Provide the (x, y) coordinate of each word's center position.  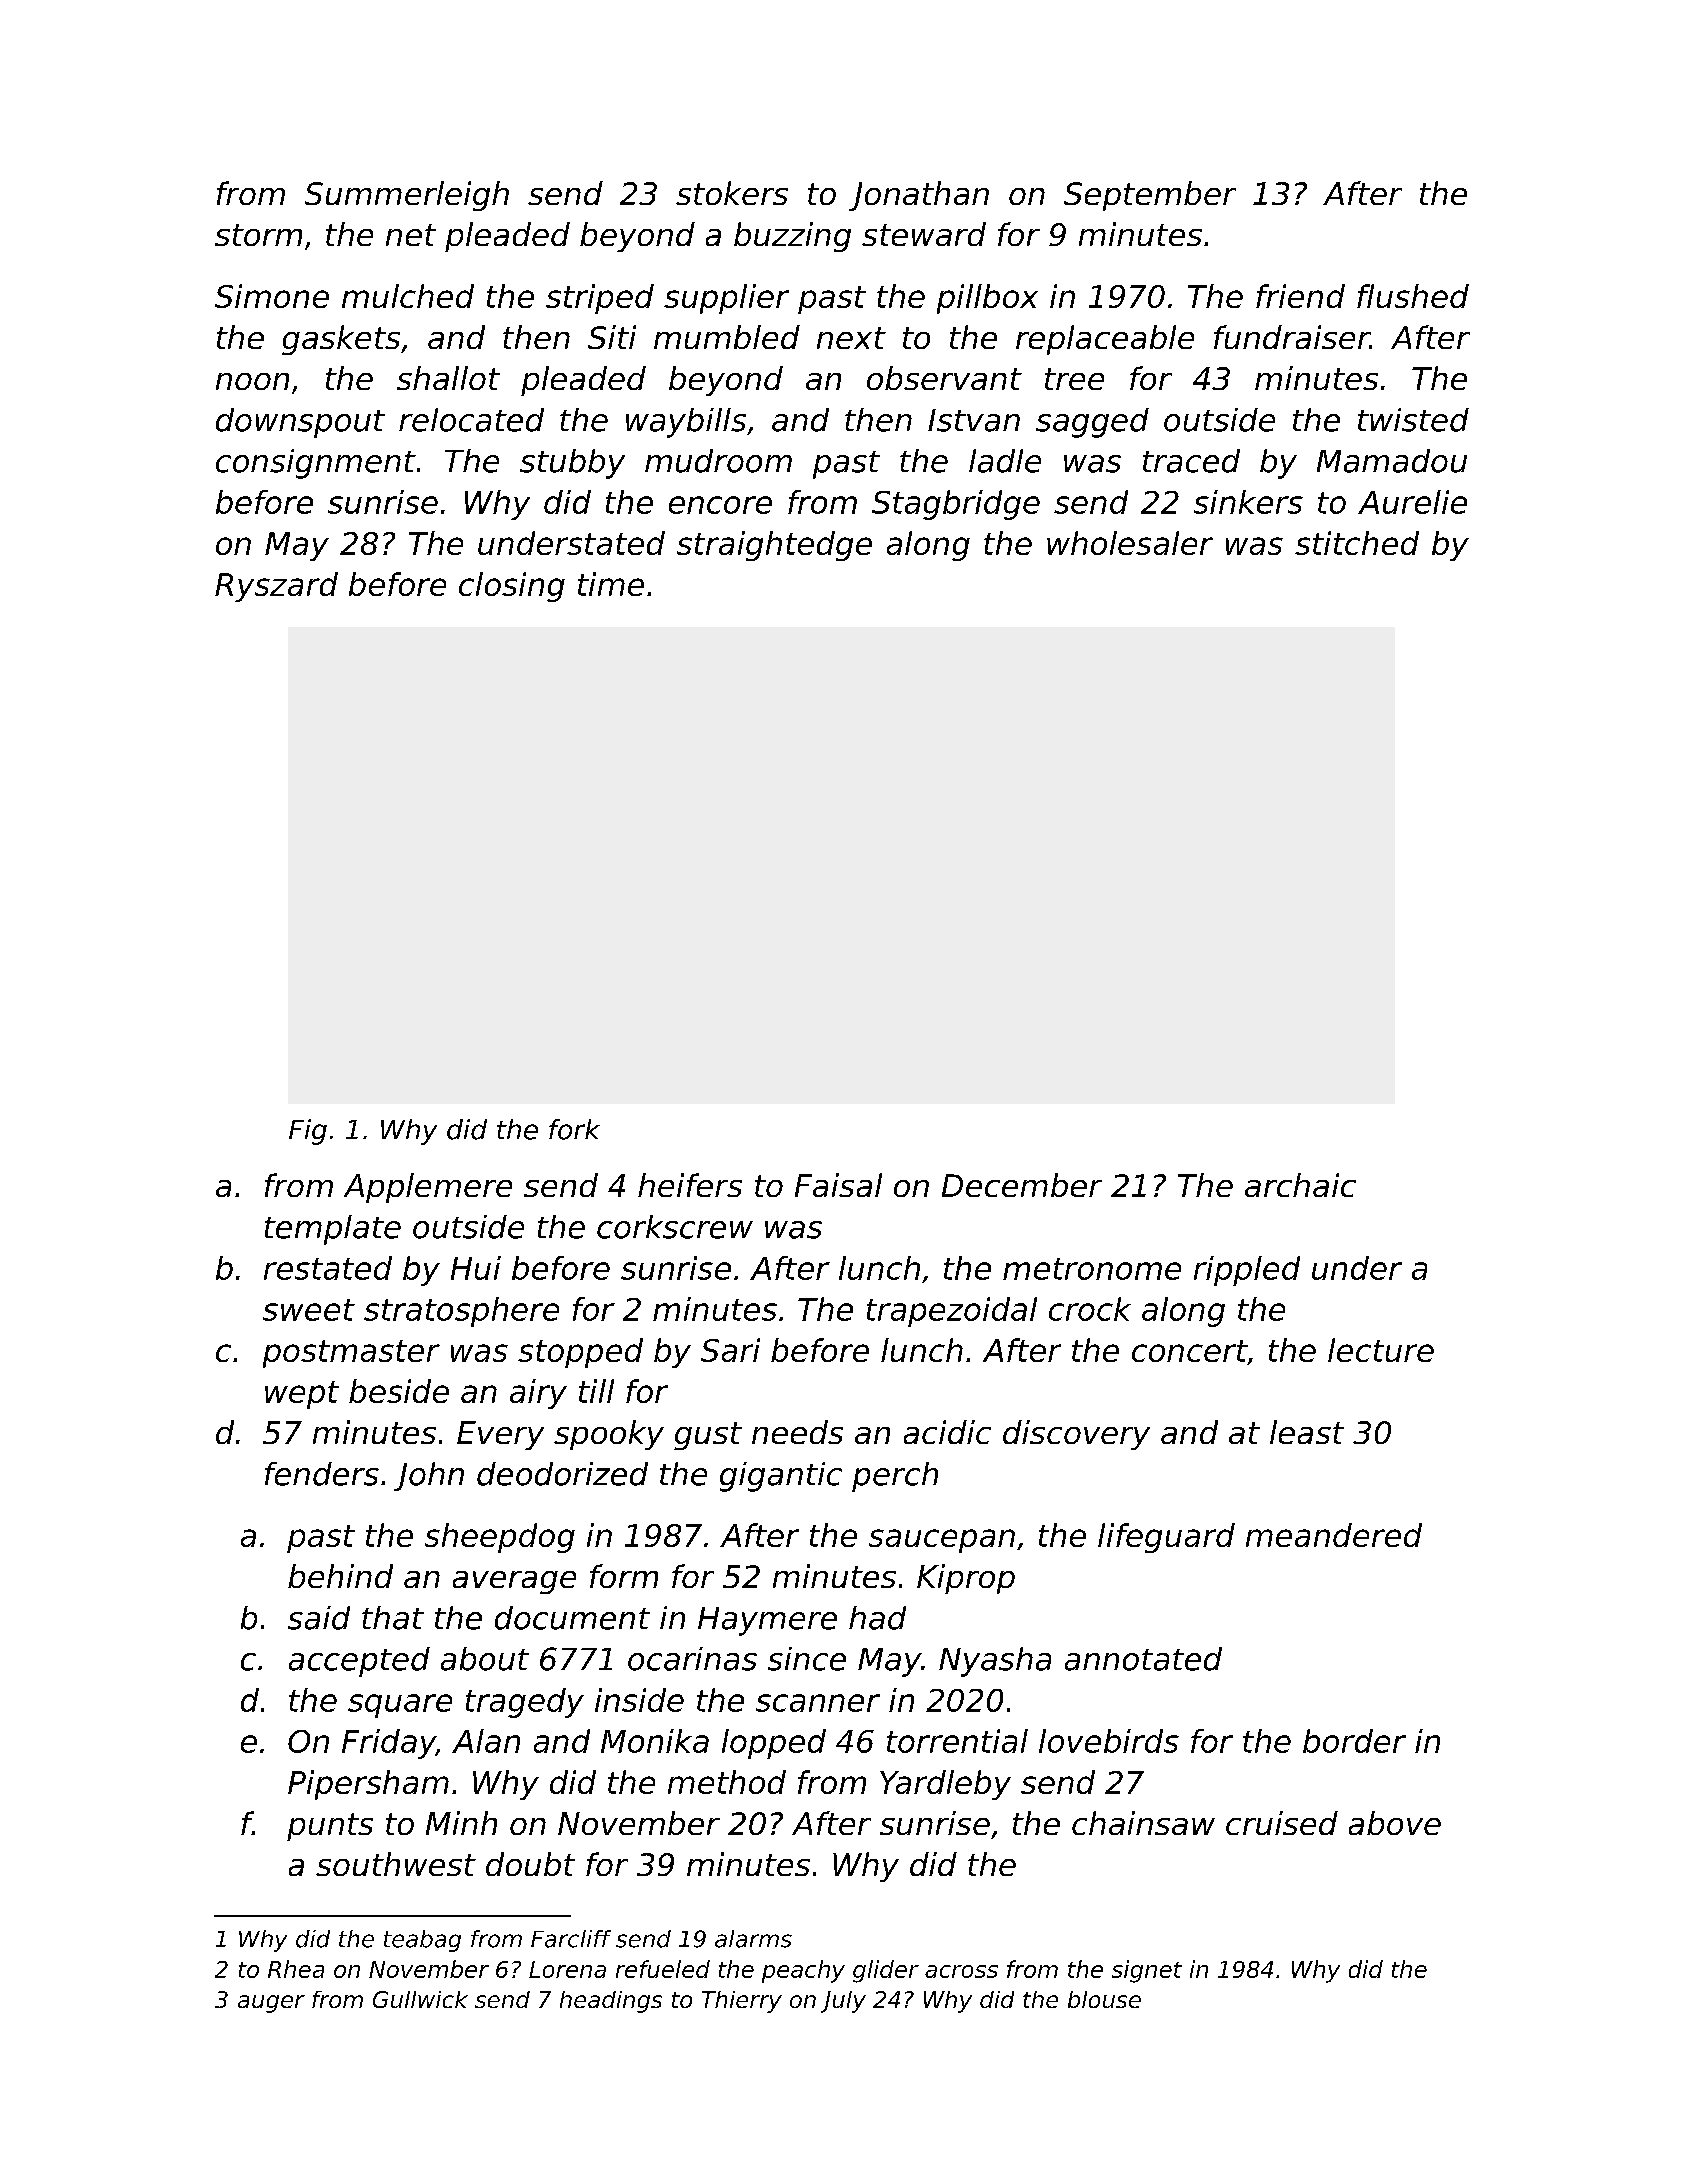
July (843, 2002)
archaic (1300, 1185)
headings (611, 2002)
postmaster (351, 1354)
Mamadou (1392, 461)
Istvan (974, 420)
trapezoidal (952, 1312)
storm (258, 235)
